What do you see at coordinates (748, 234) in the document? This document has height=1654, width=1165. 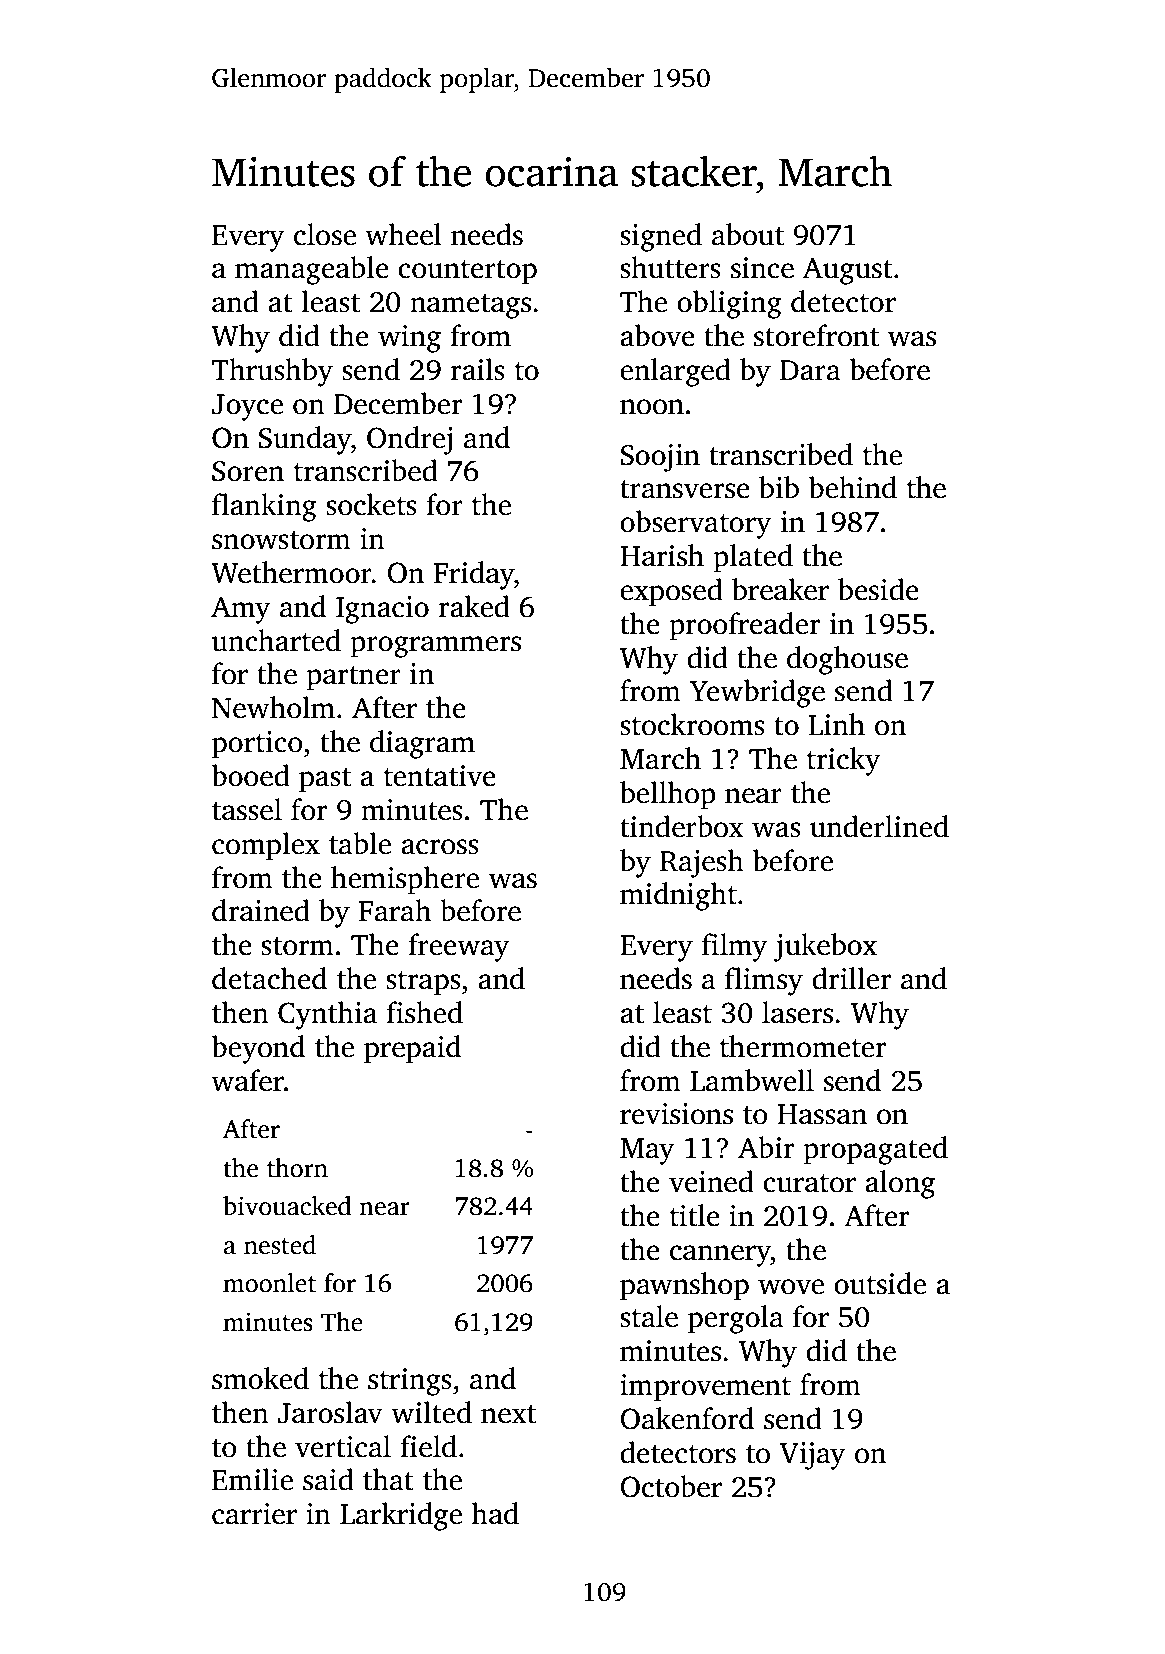 I see `about` at bounding box center [748, 234].
